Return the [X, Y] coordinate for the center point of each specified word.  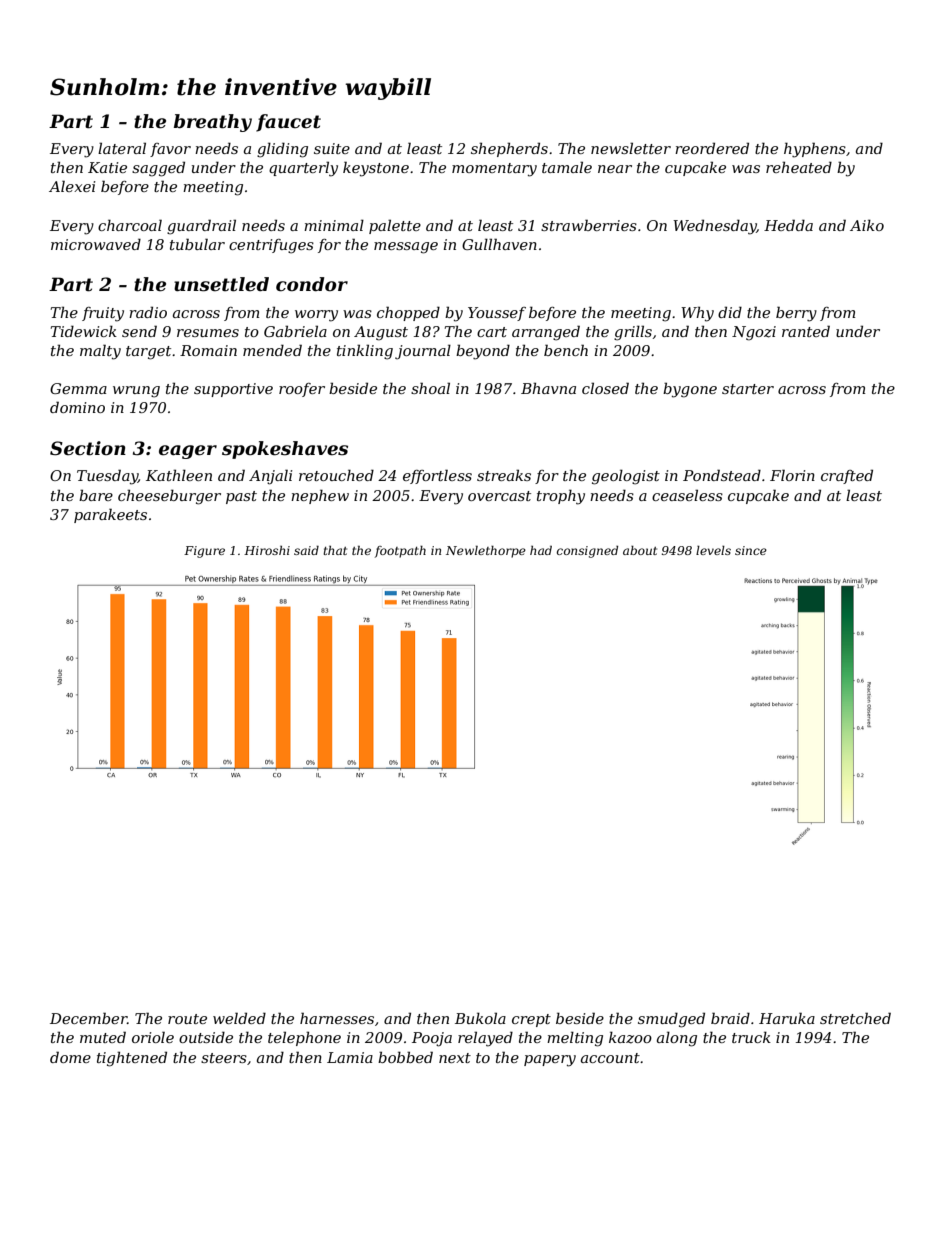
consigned [587, 552]
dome [70, 1057]
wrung [136, 392]
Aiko [867, 225]
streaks [504, 475]
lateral [122, 148]
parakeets [110, 515]
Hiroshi [267, 550]
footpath [400, 552]
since [751, 550]
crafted [847, 476]
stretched [855, 1018]
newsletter [631, 148]
